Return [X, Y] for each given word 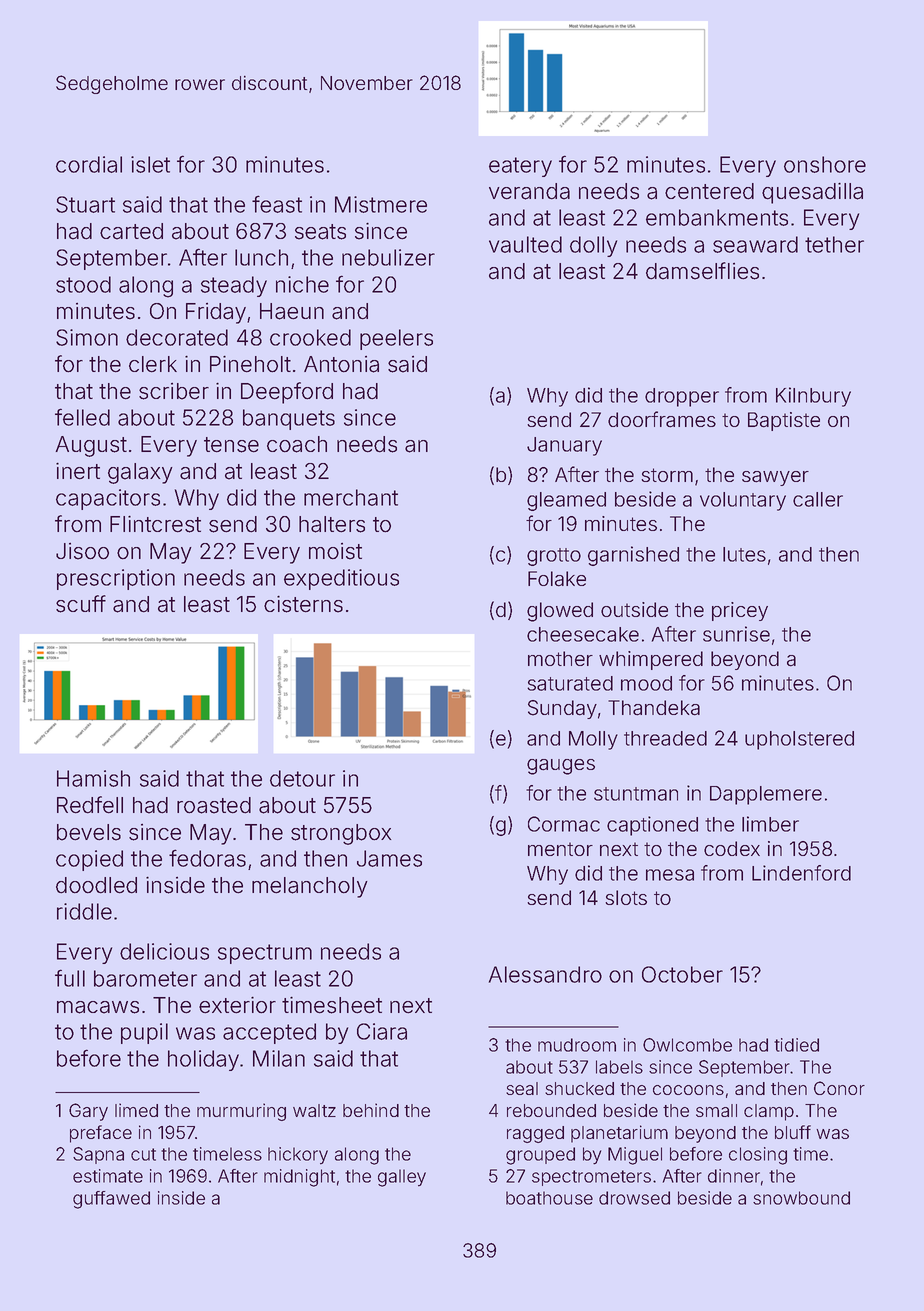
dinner [734, 1176]
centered [709, 191]
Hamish [93, 778]
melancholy [309, 887]
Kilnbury [813, 397]
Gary [88, 1112]
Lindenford [801, 873]
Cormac [564, 824]
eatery [520, 167]
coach [297, 444]
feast [277, 204]
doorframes [662, 419]
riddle [84, 911]
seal [522, 1088]
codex [732, 848]
